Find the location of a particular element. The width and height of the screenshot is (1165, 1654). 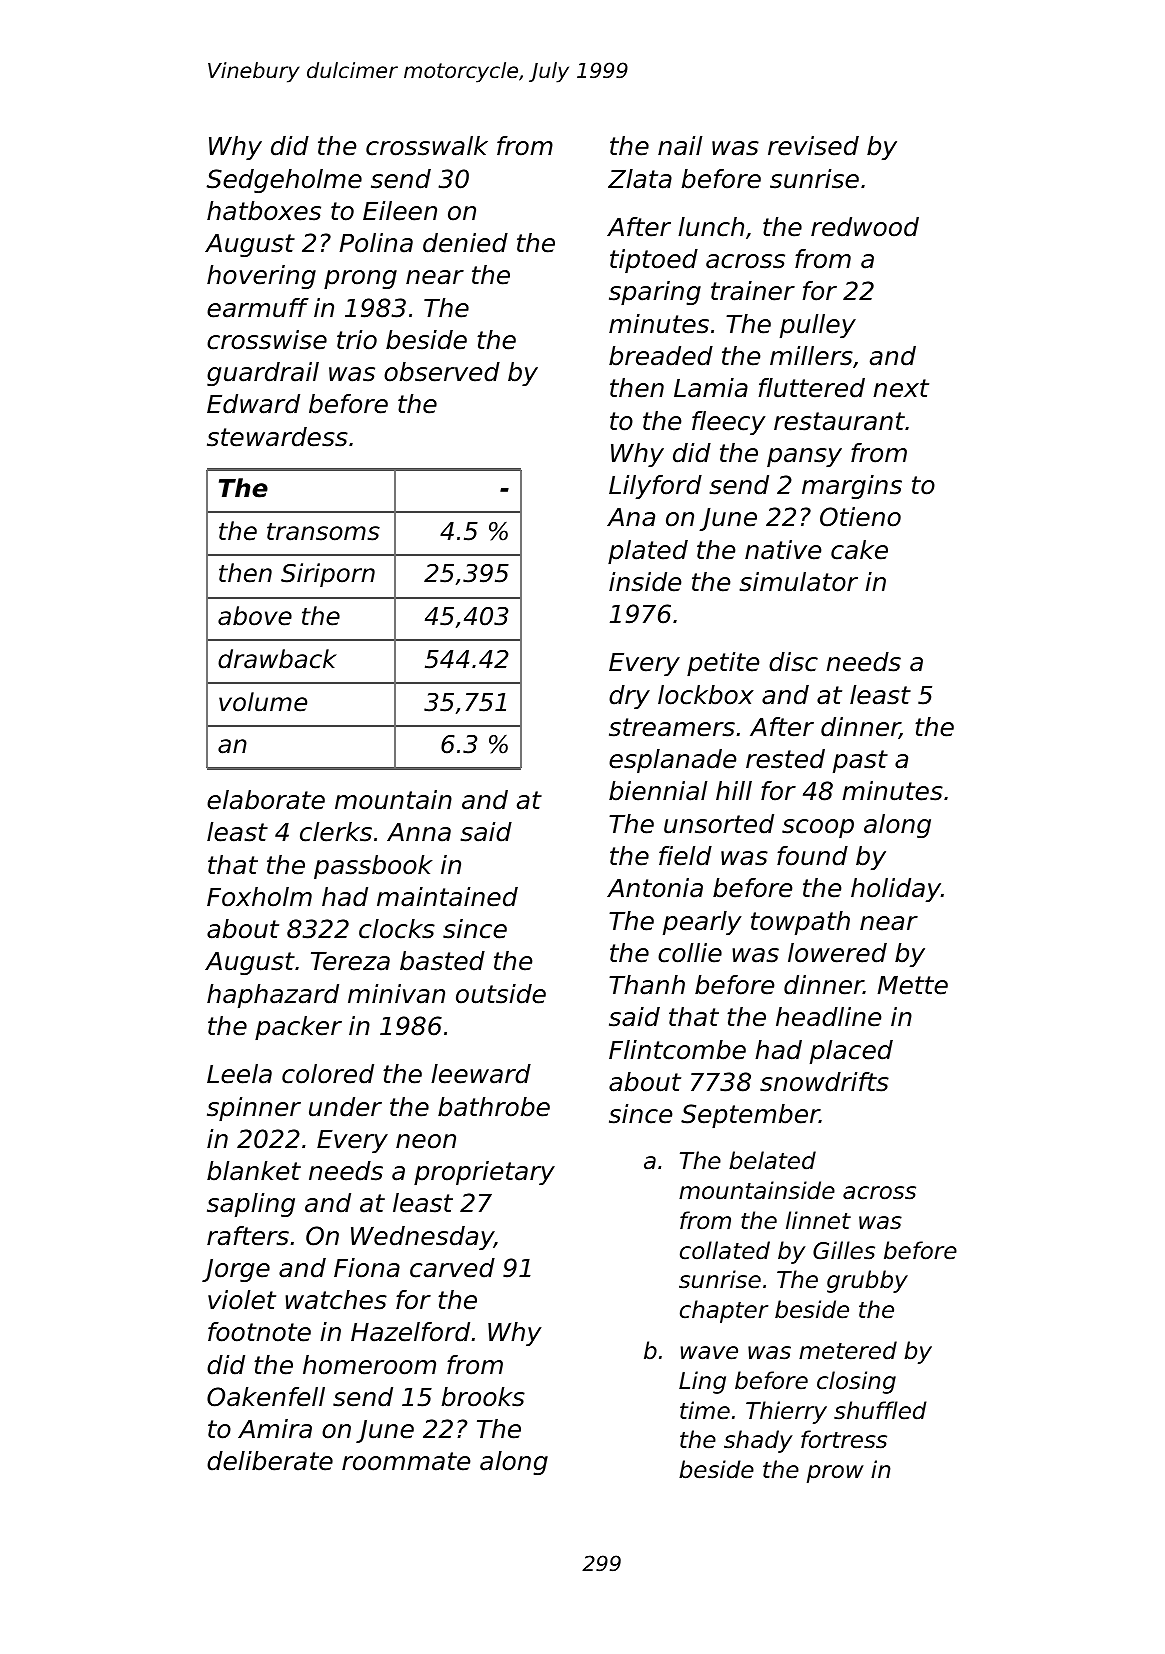

above is located at coordinates (255, 616).
